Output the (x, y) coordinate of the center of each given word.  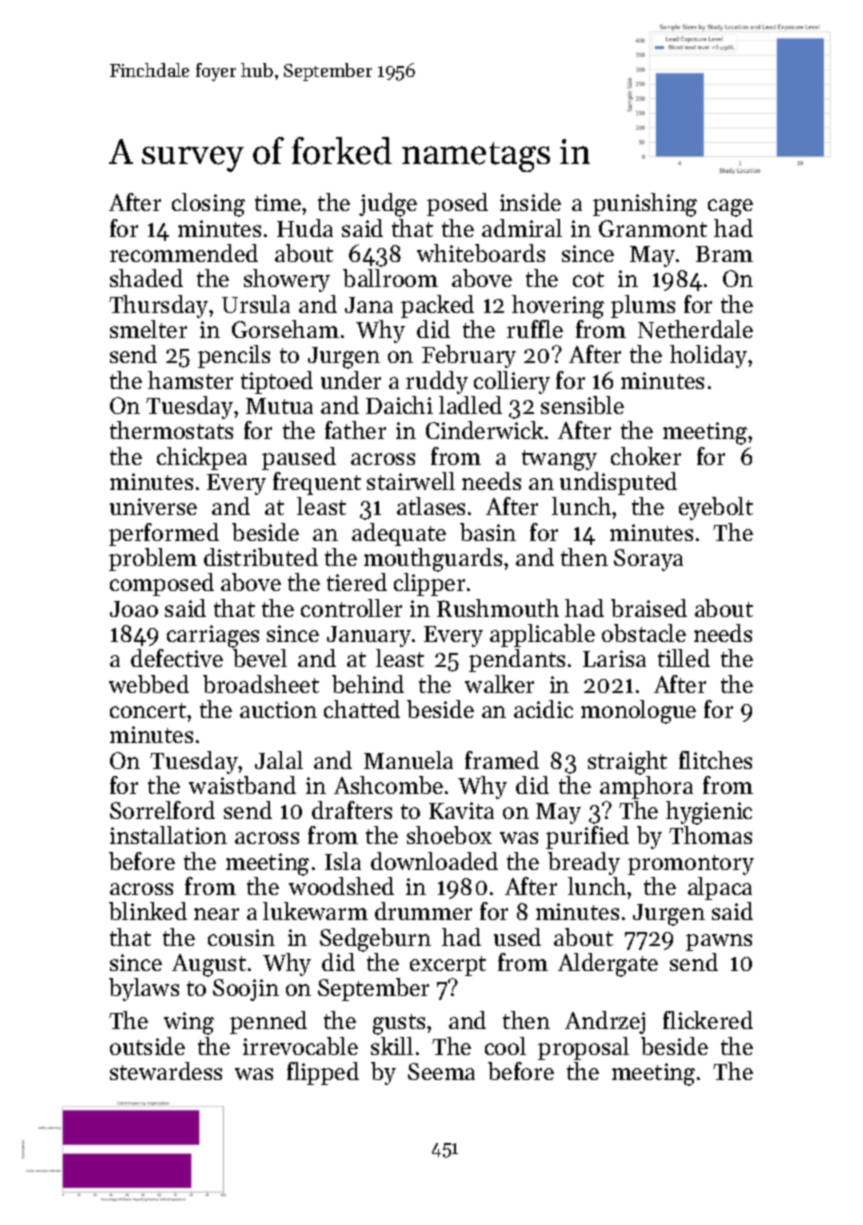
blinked (148, 911)
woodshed (341, 886)
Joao (134, 609)
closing (208, 205)
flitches (715, 760)
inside (530, 202)
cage (730, 208)
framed (502, 760)
